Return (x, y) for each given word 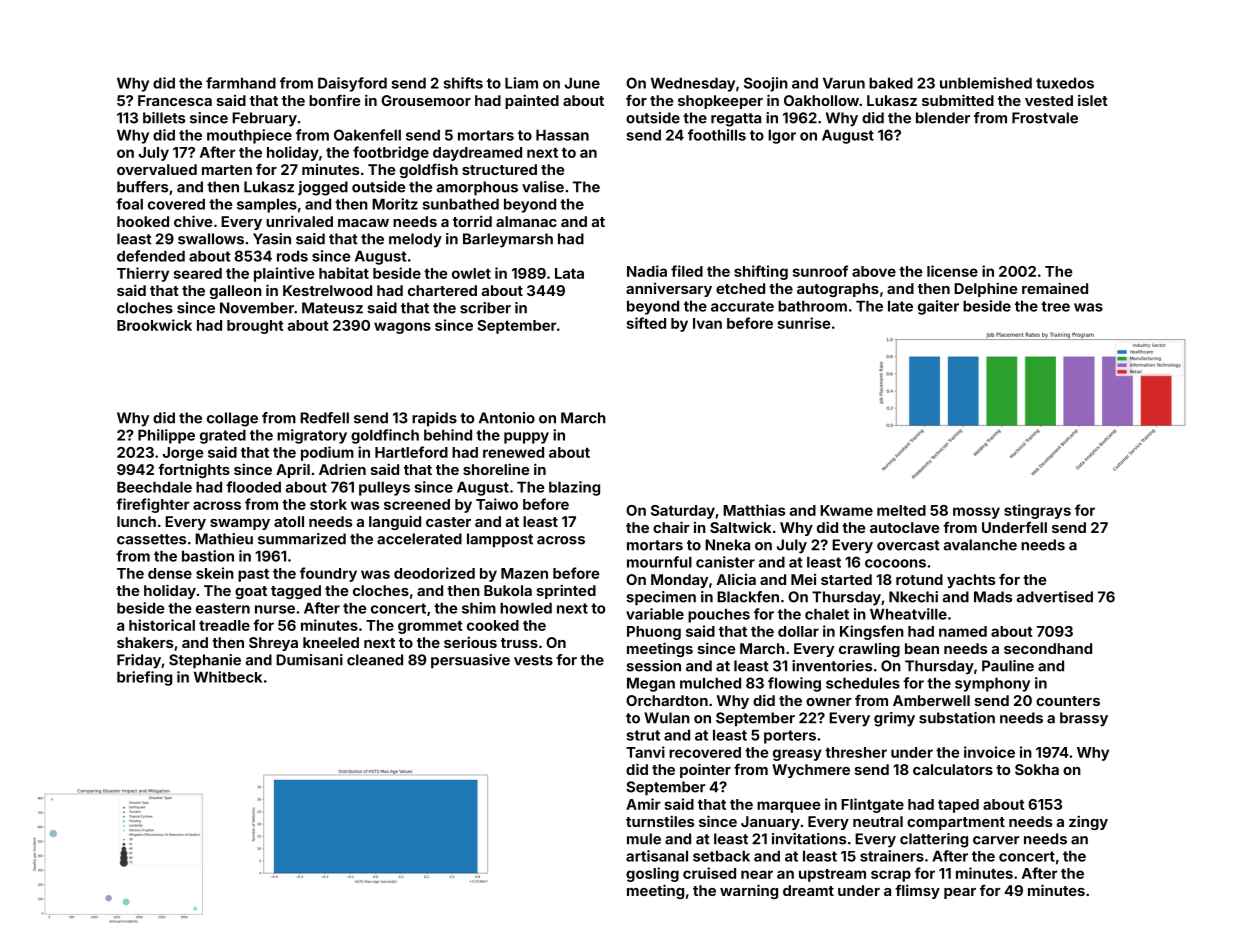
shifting (761, 272)
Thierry (143, 274)
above (874, 271)
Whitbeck (228, 677)
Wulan (667, 718)
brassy (1084, 719)
